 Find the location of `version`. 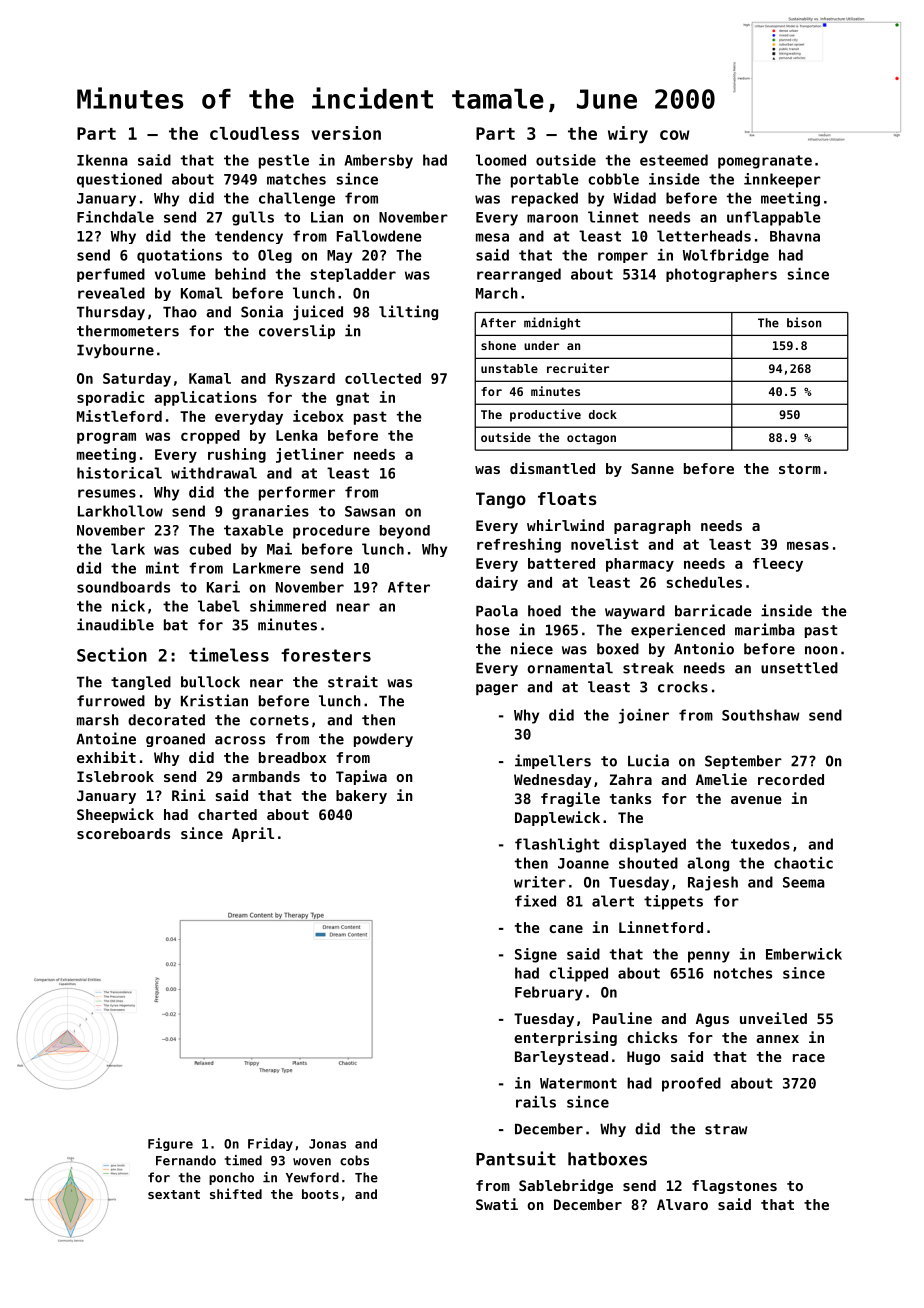

version is located at coordinates (346, 133).
